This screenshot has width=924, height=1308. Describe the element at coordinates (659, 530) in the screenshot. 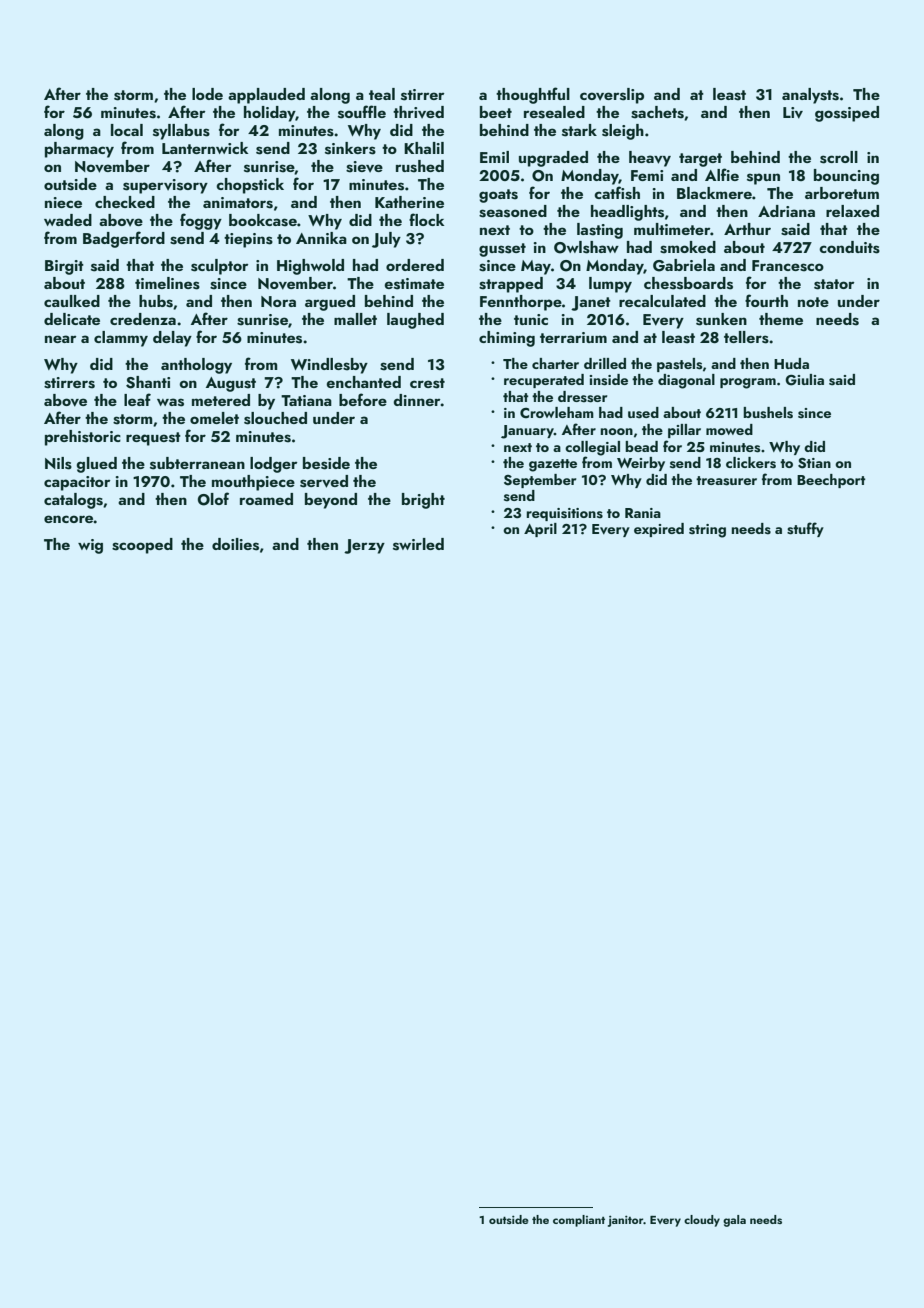

I see `expired` at that location.
